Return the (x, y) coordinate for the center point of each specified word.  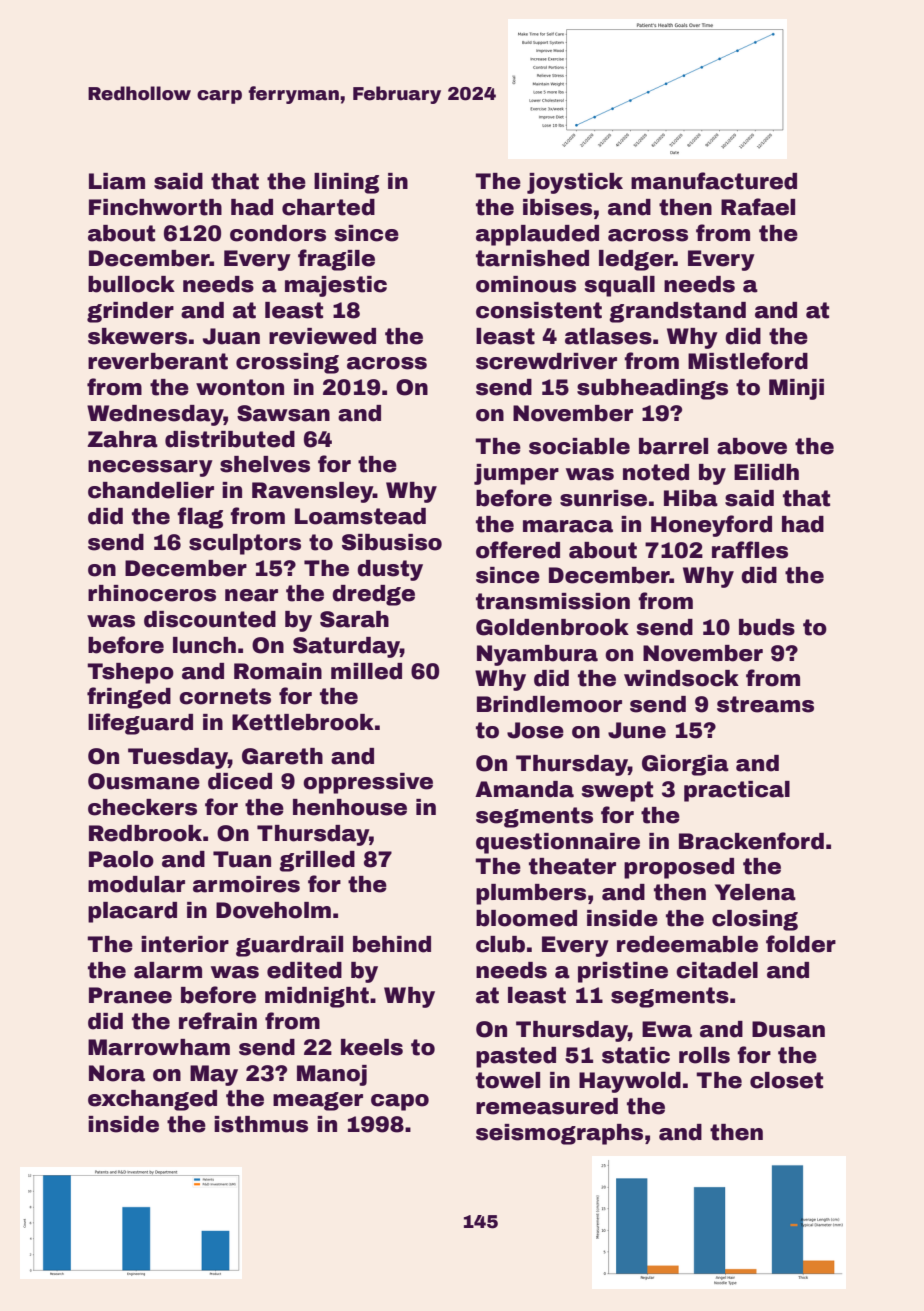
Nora (117, 1073)
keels (372, 1047)
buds (767, 627)
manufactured (714, 181)
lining (346, 183)
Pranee (130, 995)
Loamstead (360, 516)
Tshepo (130, 673)
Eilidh (766, 472)
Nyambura (537, 655)
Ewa (667, 1029)
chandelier (151, 490)
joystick (575, 183)
